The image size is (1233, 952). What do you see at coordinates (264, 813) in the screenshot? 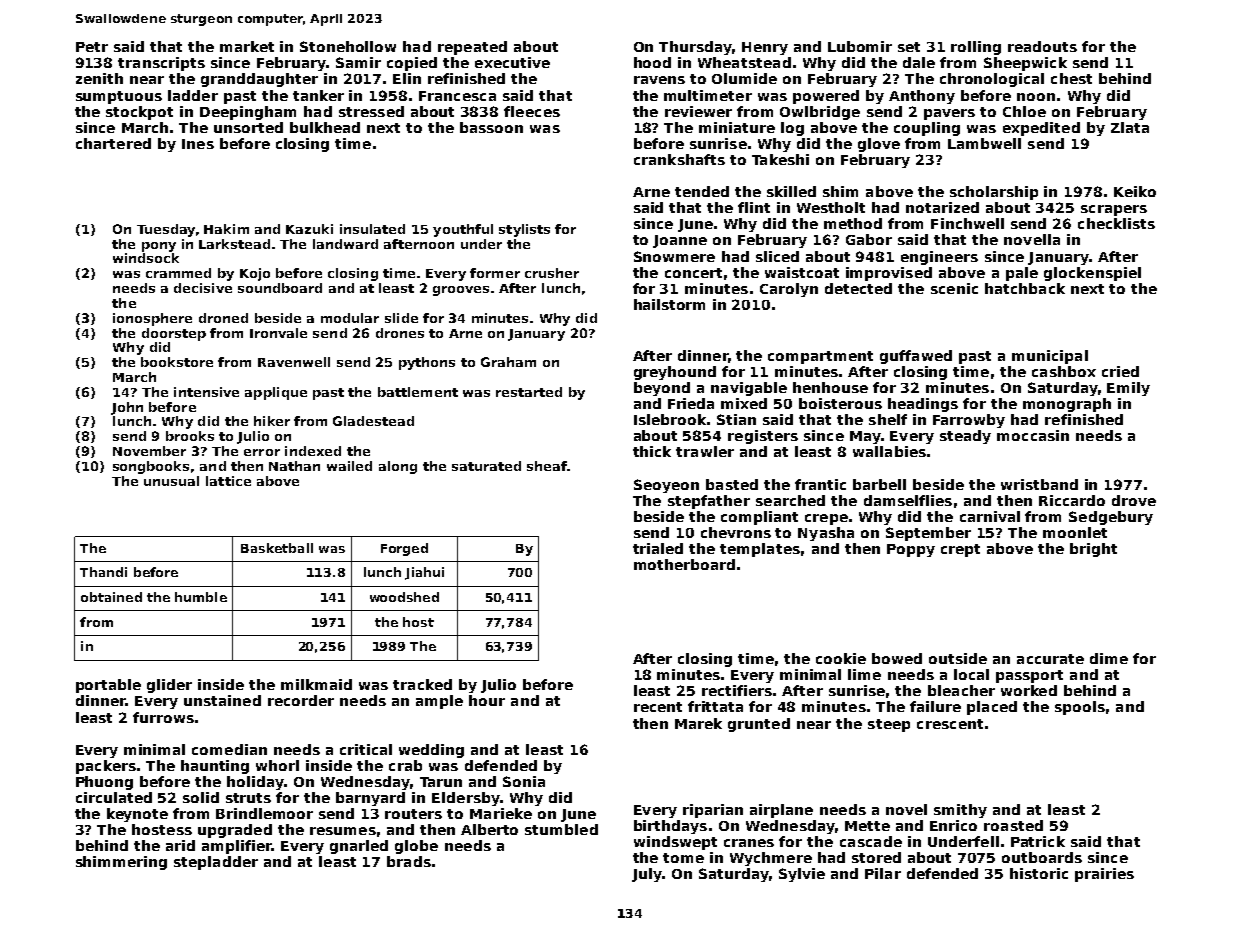
I see `Brindlemoor` at bounding box center [264, 813].
